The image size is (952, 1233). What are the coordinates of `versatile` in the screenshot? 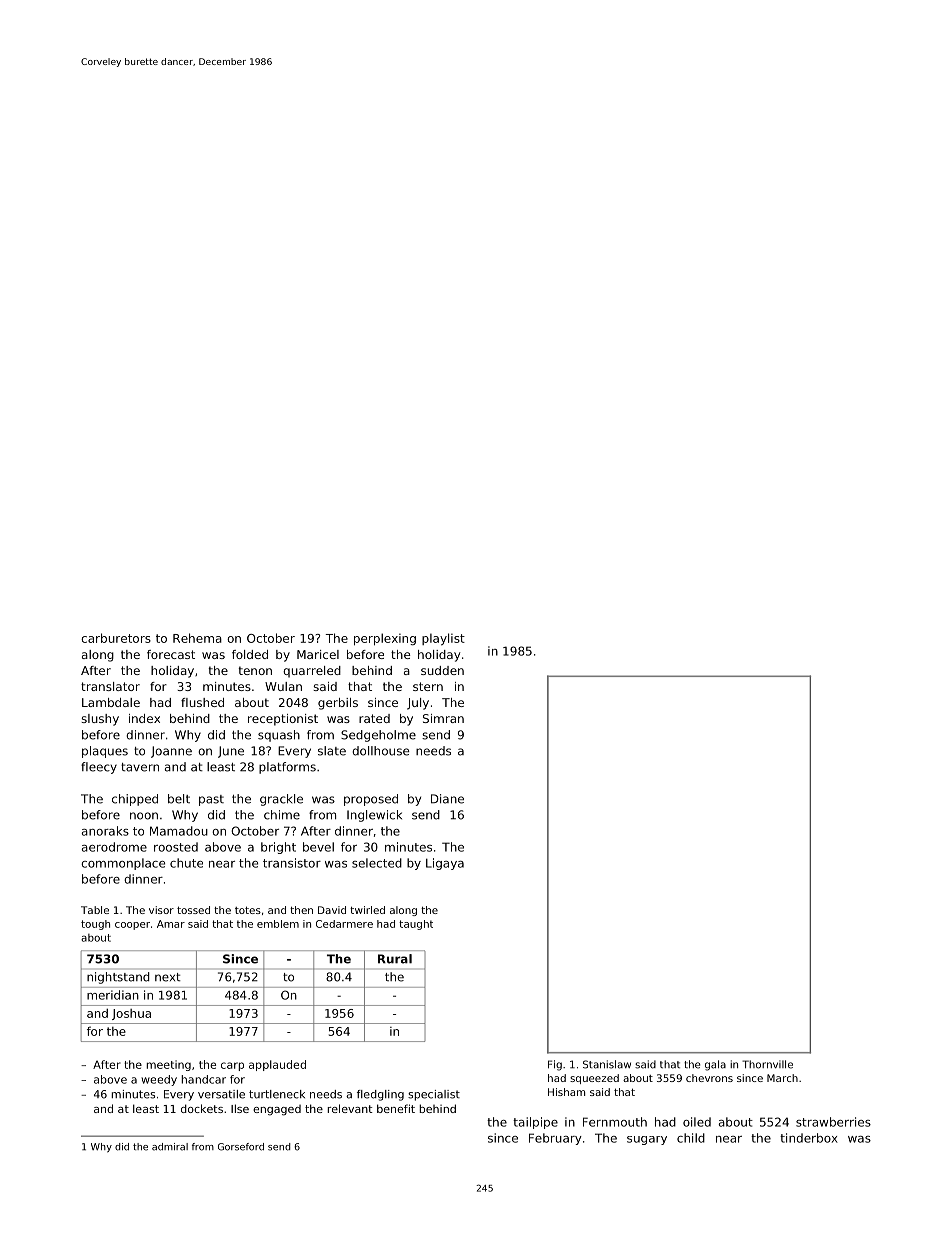 It's located at (221, 1094).
